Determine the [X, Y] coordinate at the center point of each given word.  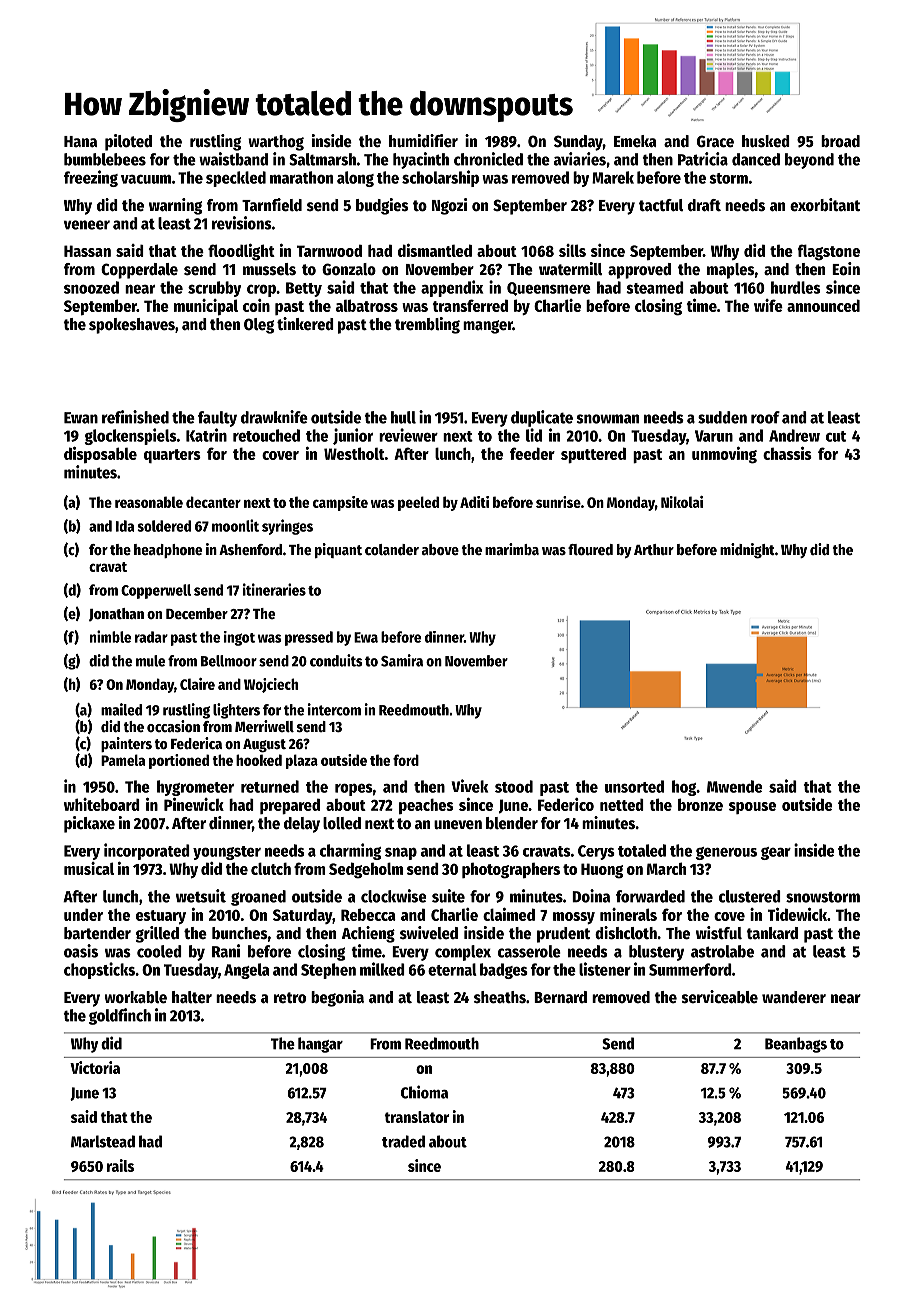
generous [726, 853]
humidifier [423, 141]
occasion [173, 726]
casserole [529, 951]
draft [704, 205]
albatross [367, 305]
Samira [402, 660]
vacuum [146, 179]
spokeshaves [132, 326]
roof [765, 417]
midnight [747, 551]
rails [120, 1165]
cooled [159, 951]
